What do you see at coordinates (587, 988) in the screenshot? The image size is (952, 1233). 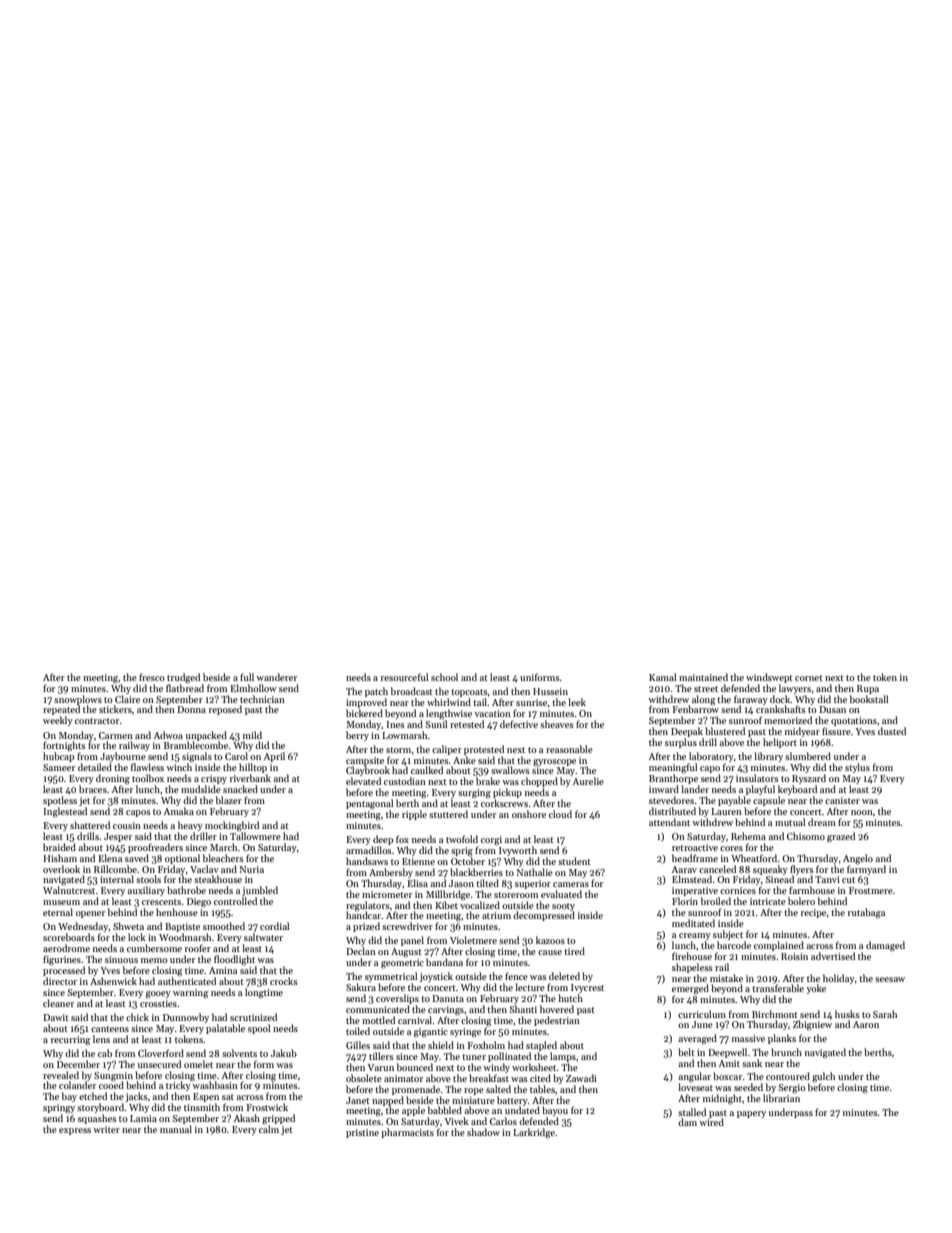 I see `Ivycrest` at bounding box center [587, 988].
